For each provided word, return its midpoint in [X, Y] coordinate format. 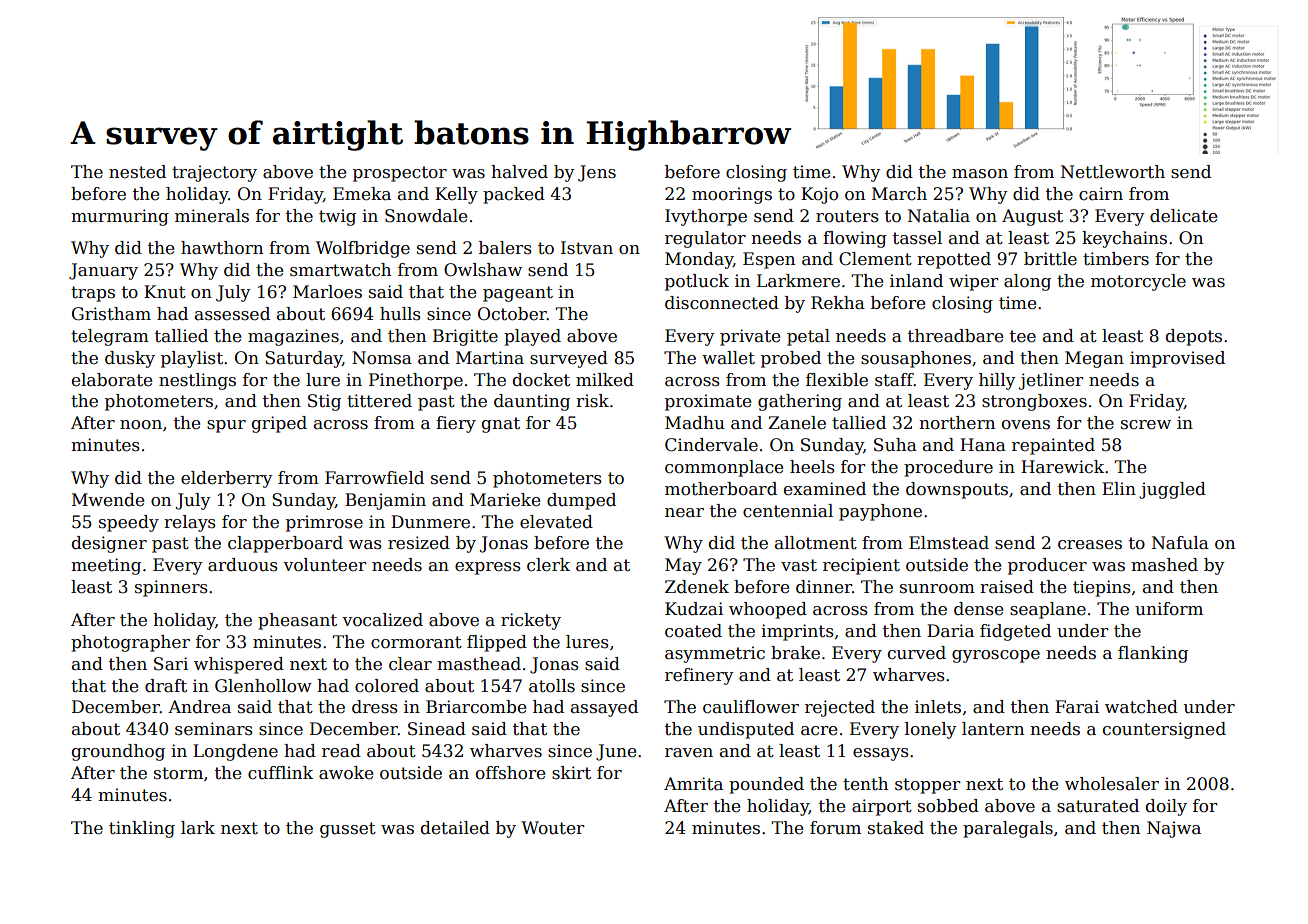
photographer [130, 643]
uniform [1169, 609]
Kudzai [694, 609]
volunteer [325, 565]
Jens [597, 173]
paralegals [1008, 829]
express [488, 568]
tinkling [142, 829]
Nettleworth [1113, 172]
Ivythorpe [706, 217]
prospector [400, 174]
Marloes [327, 292]
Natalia [939, 216]
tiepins [1102, 588]
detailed [455, 828]
